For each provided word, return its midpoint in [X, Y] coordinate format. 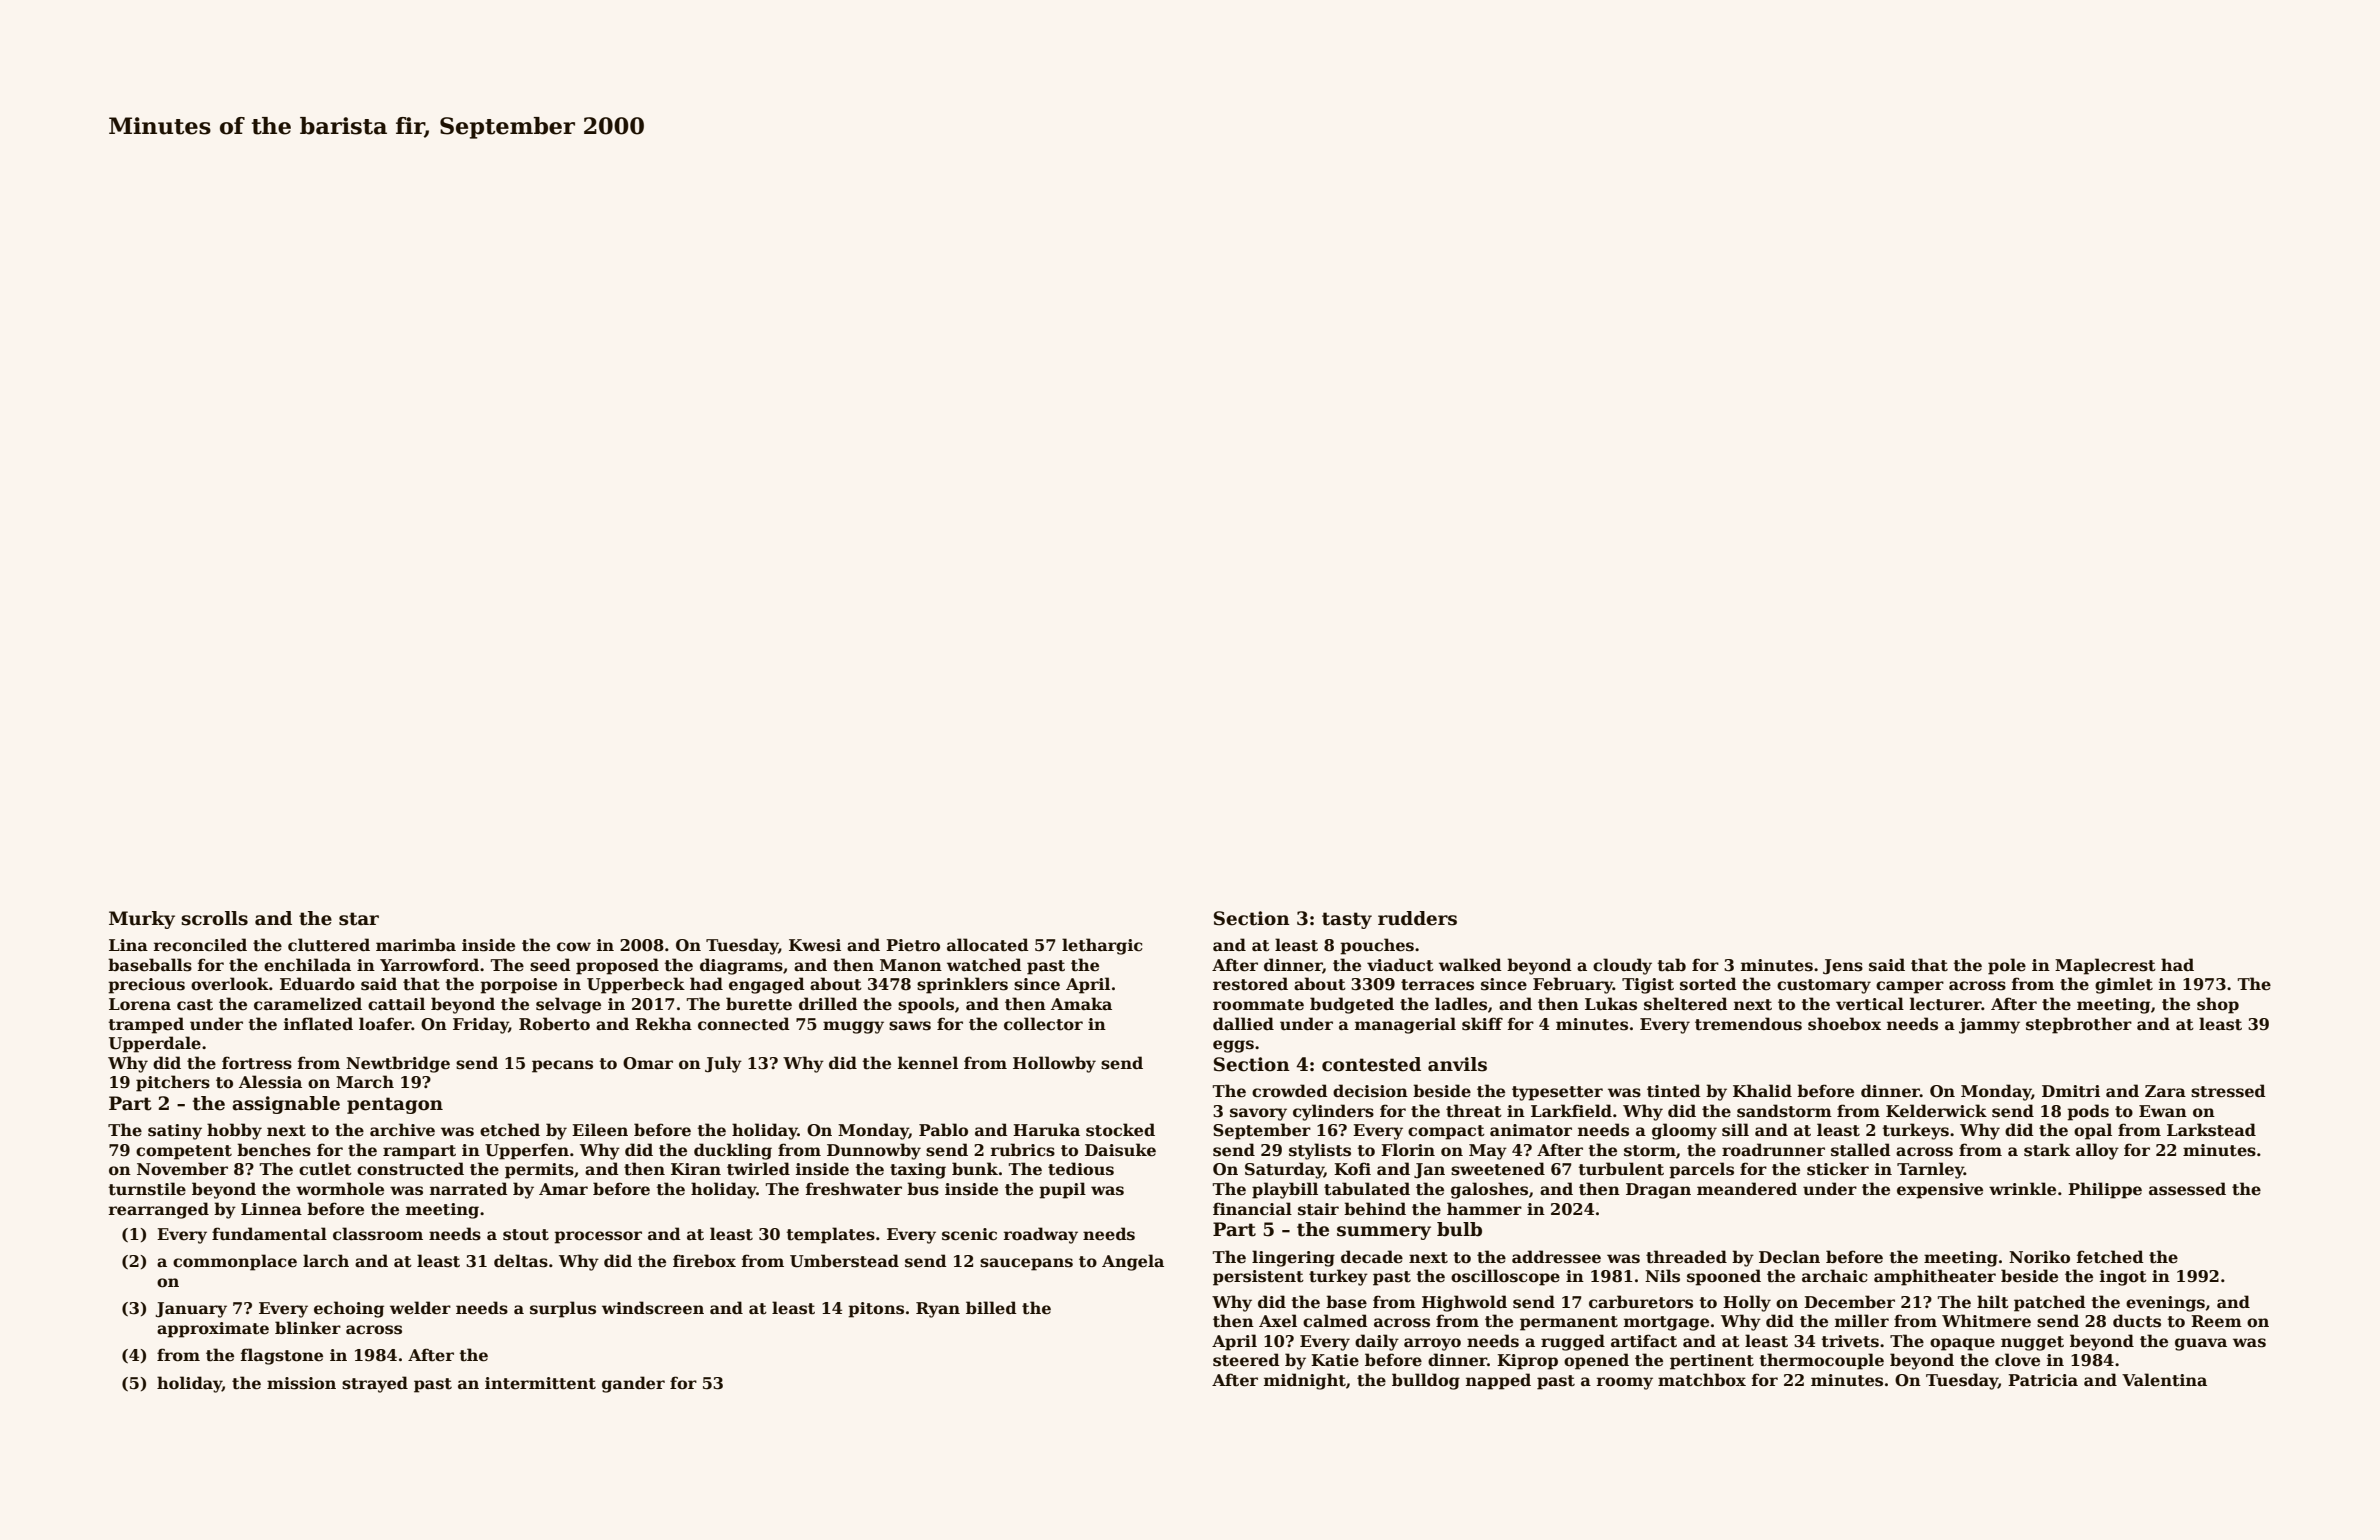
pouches [1377, 946]
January [191, 1310]
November [182, 1169]
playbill [1285, 1190]
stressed [2228, 1091]
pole [2007, 966]
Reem [2216, 1321]
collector [1043, 1024]
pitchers [173, 1083]
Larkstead [2211, 1130]
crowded [1290, 1091]
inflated [318, 1024]
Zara [2165, 1091]
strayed [375, 1384]
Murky [142, 920]
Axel [1278, 1321]
